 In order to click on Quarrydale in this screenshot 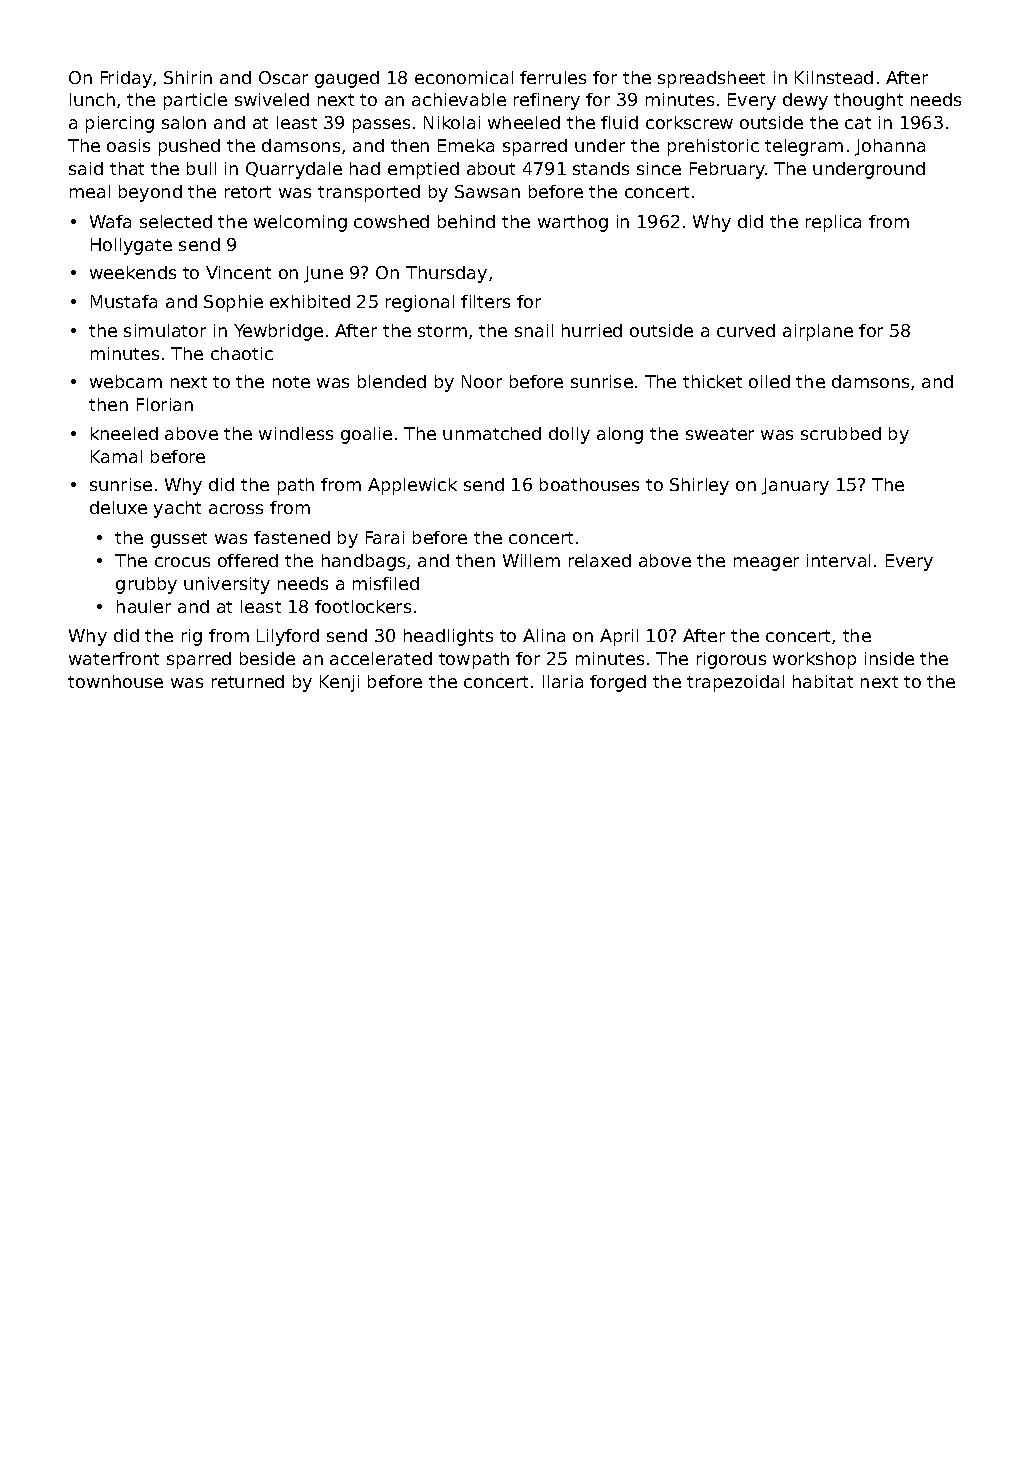, I will do `click(294, 170)`.
